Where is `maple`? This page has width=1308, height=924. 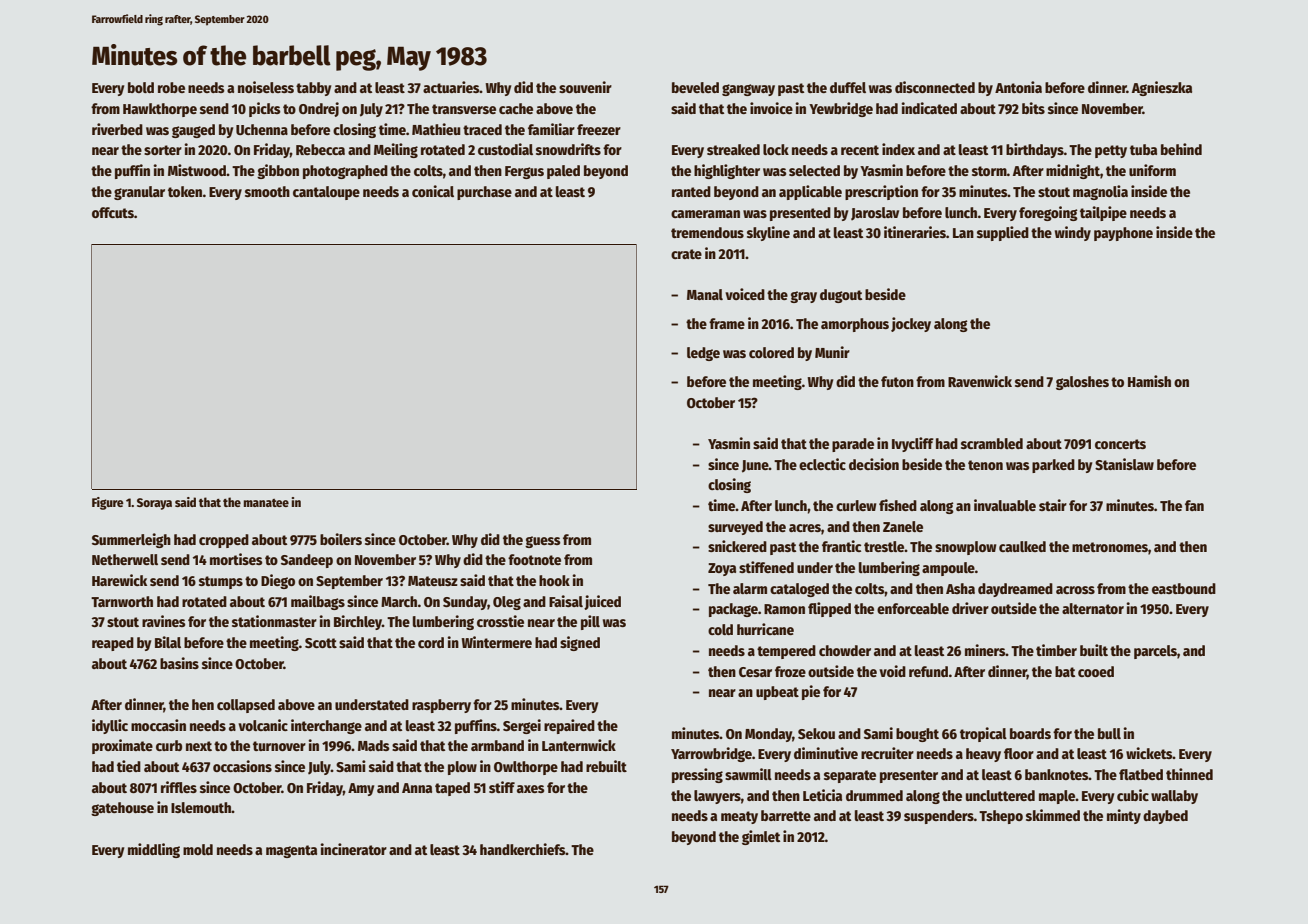
maple is located at coordinates (1057, 797).
